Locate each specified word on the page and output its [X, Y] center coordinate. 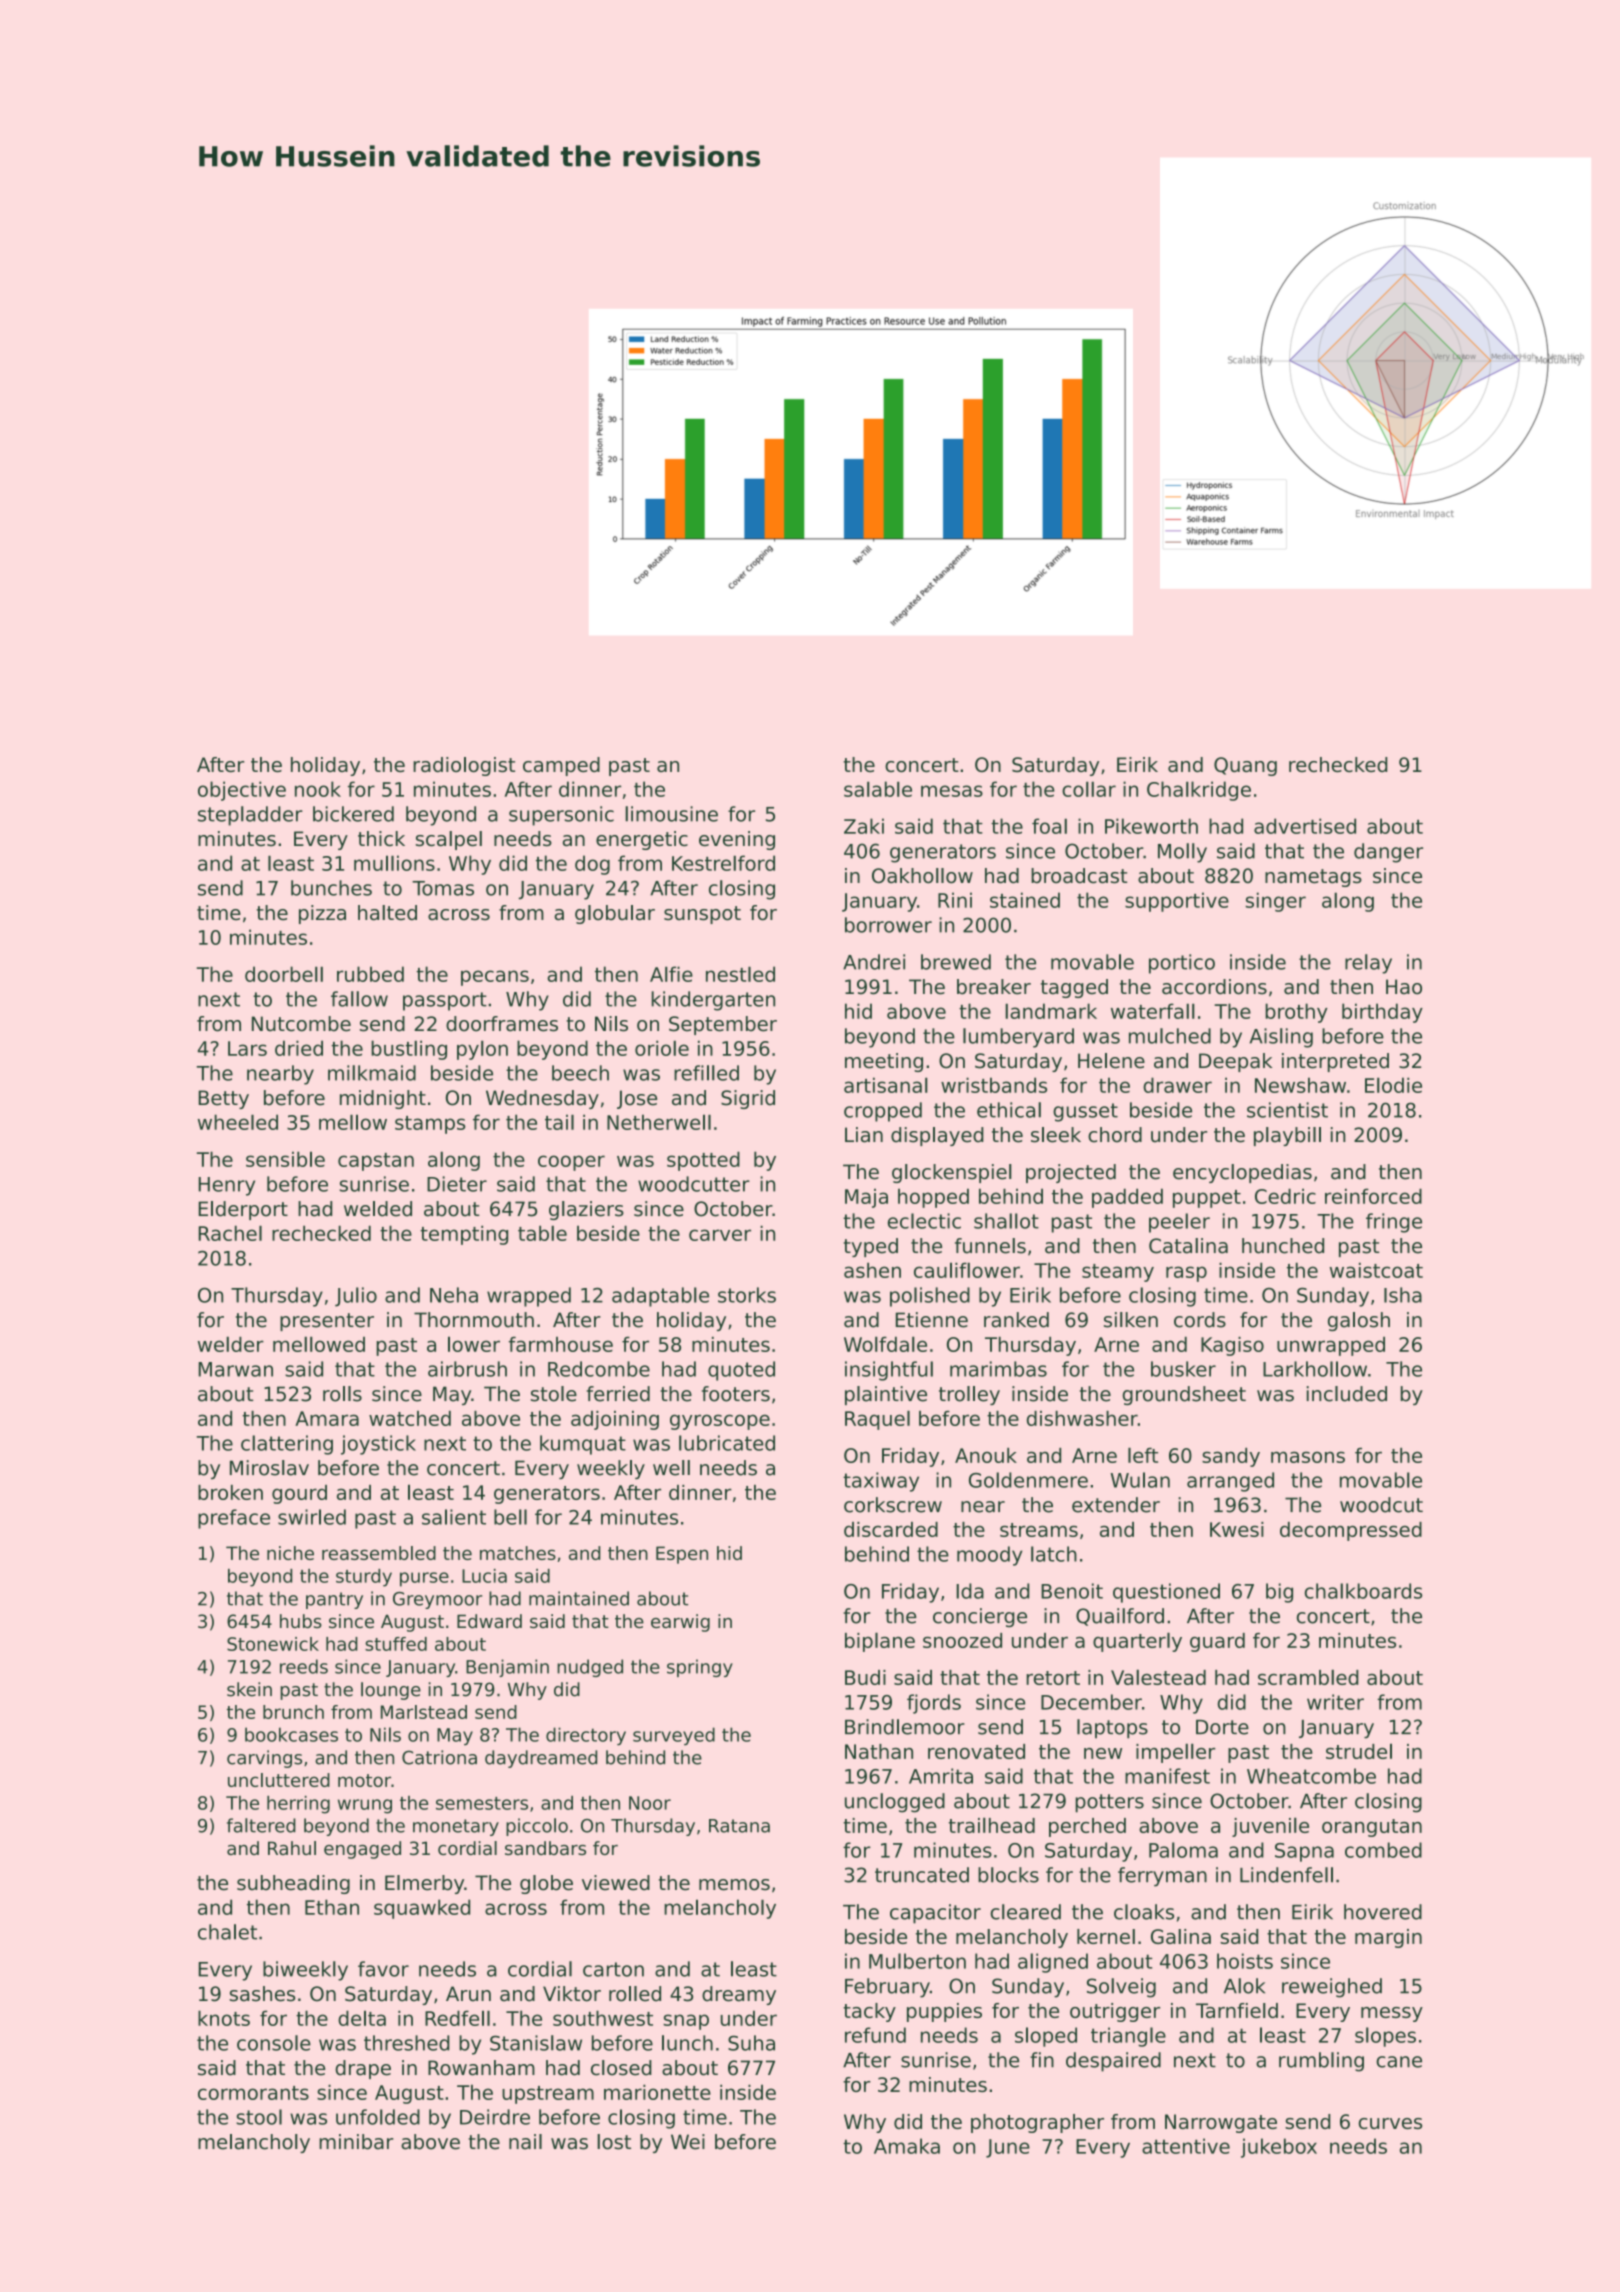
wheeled [238, 1122]
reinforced [1373, 1196]
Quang [1245, 766]
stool [259, 2117]
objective [242, 791]
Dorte [1222, 1727]
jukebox [1279, 2148]
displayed [937, 1136]
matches [518, 1553]
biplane [880, 1642]
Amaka [907, 2146]
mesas [952, 791]
